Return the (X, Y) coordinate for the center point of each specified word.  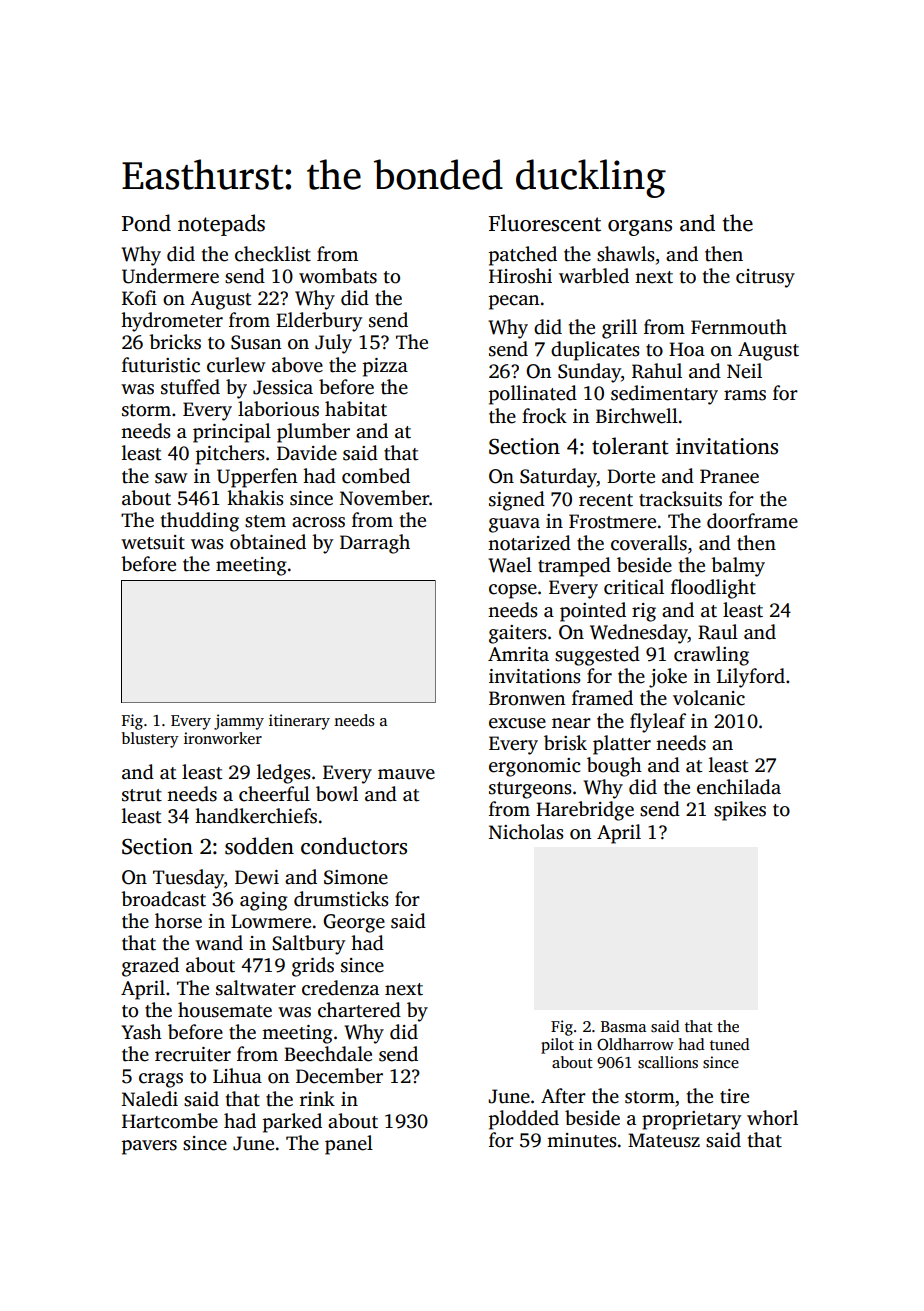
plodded (524, 1120)
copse (513, 591)
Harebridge (585, 811)
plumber (313, 433)
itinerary (299, 722)
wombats (338, 276)
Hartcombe (170, 1121)
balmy (738, 567)
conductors (354, 846)
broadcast (163, 899)
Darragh (375, 544)
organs (640, 228)
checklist (273, 254)
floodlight (713, 589)
